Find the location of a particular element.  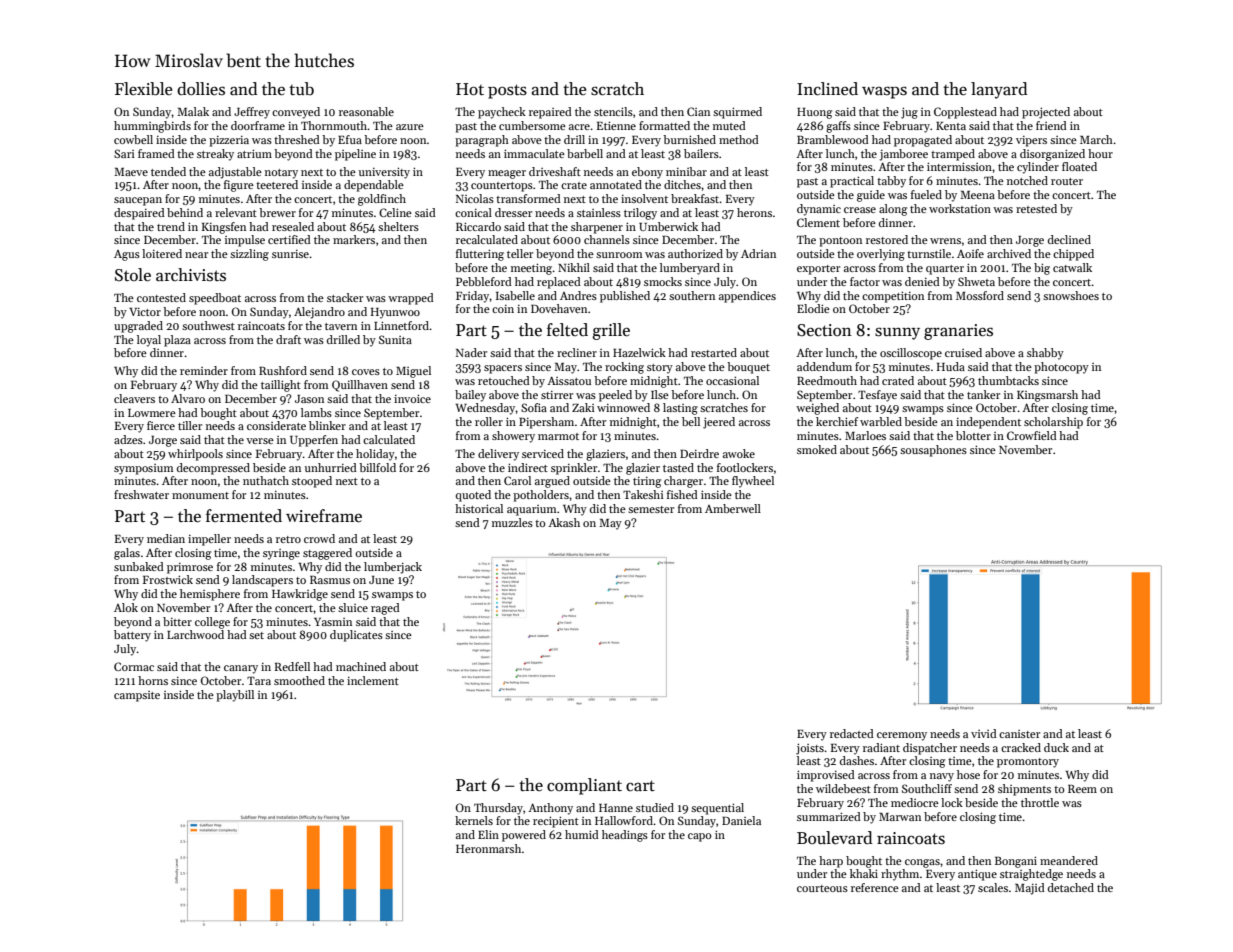

canister is located at coordinates (1019, 734).
